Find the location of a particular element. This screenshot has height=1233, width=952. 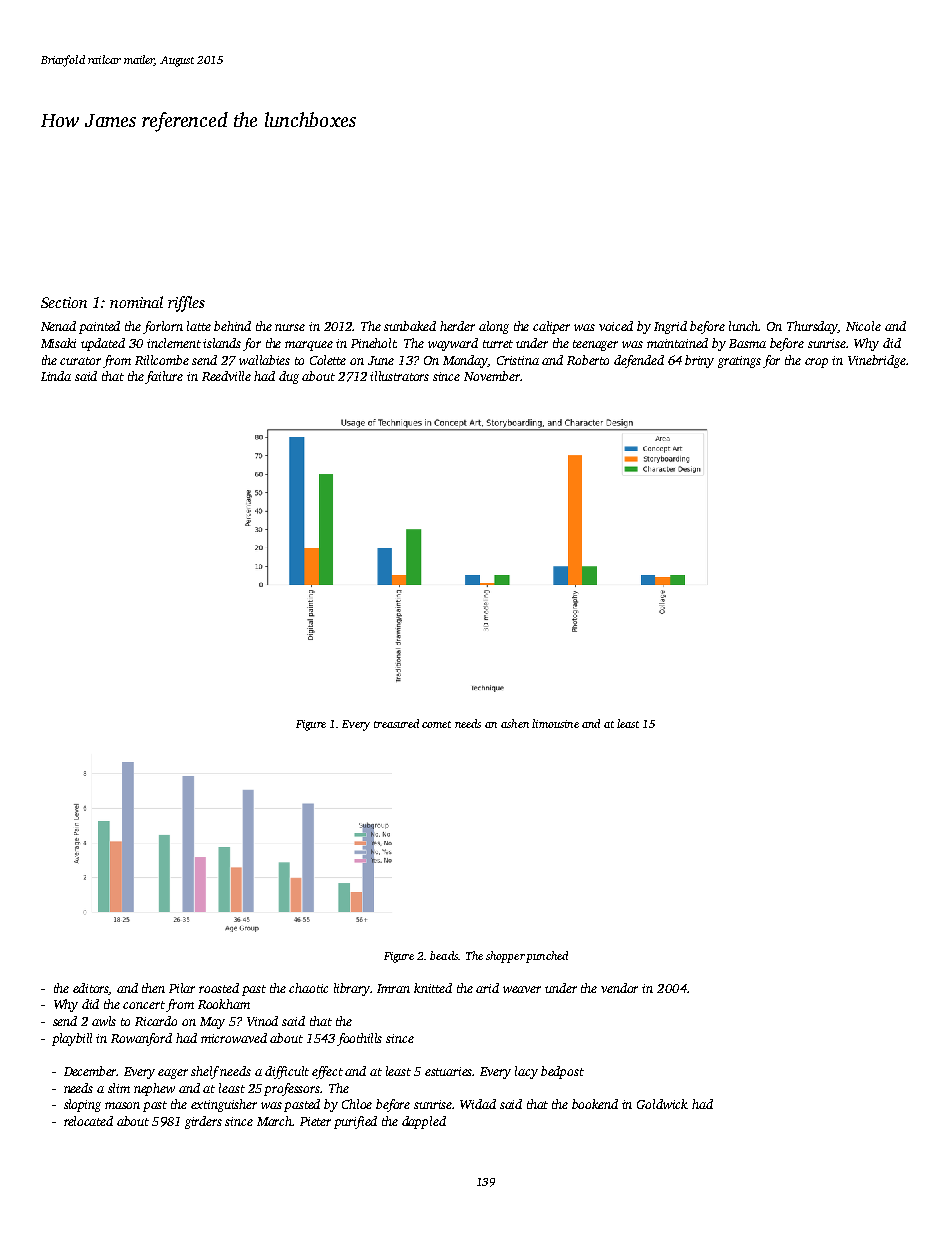

playbill is located at coordinates (72, 1039).
